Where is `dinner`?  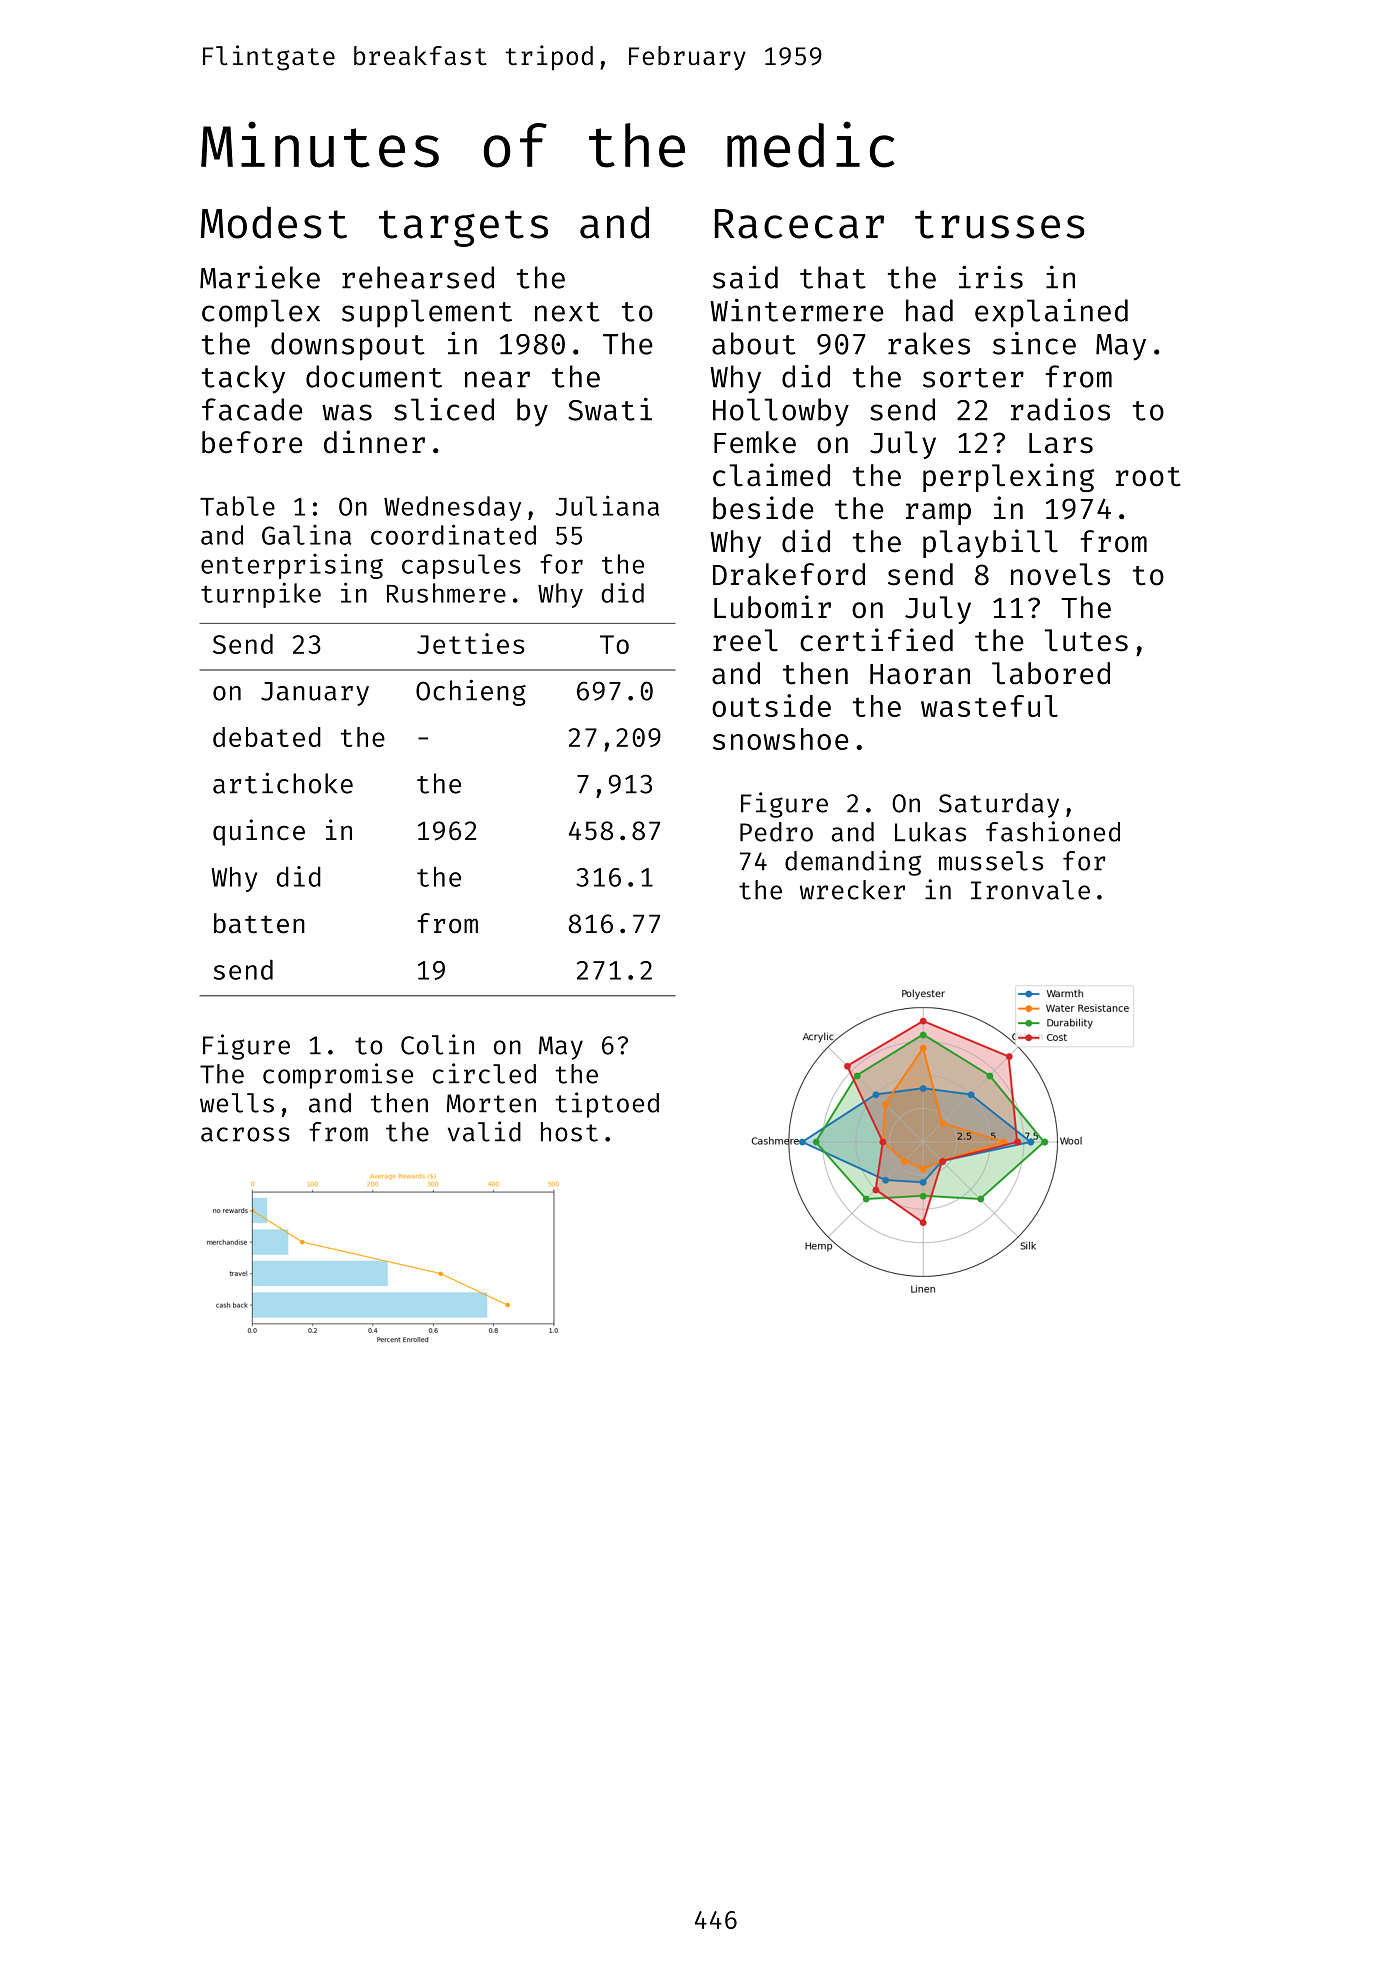 dinner is located at coordinates (374, 442).
